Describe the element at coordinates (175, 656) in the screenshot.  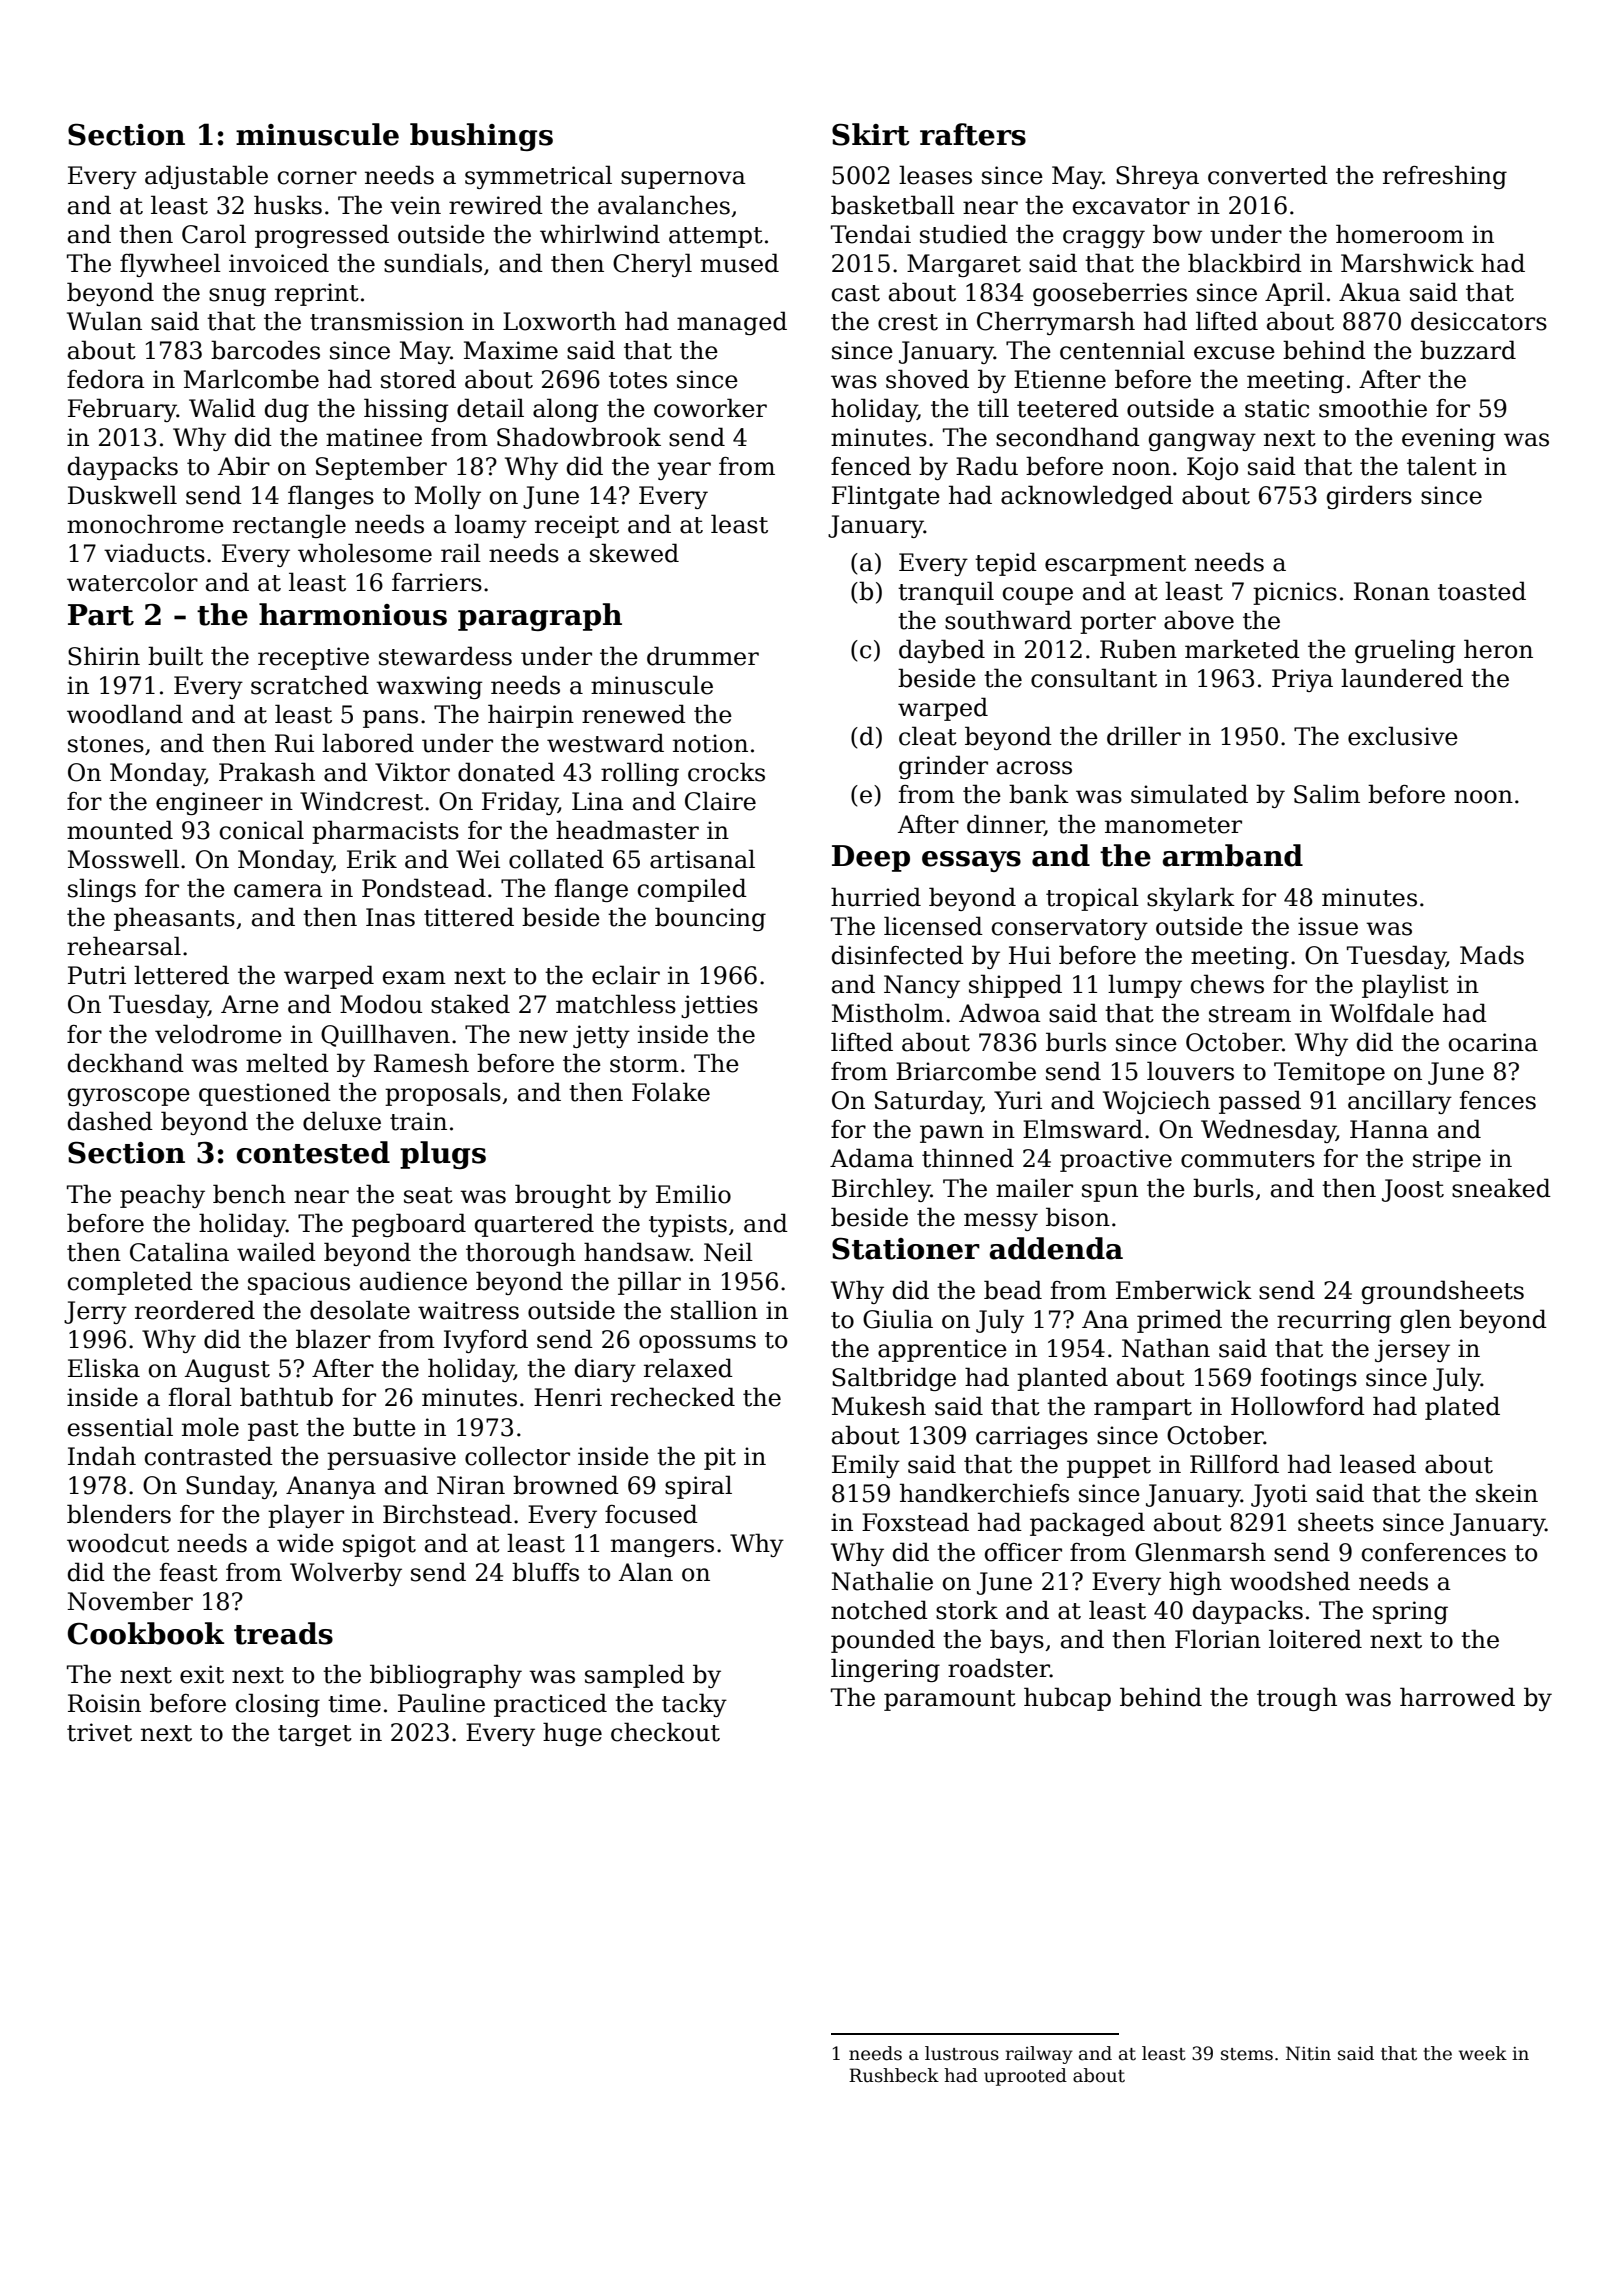
I see `built` at that location.
